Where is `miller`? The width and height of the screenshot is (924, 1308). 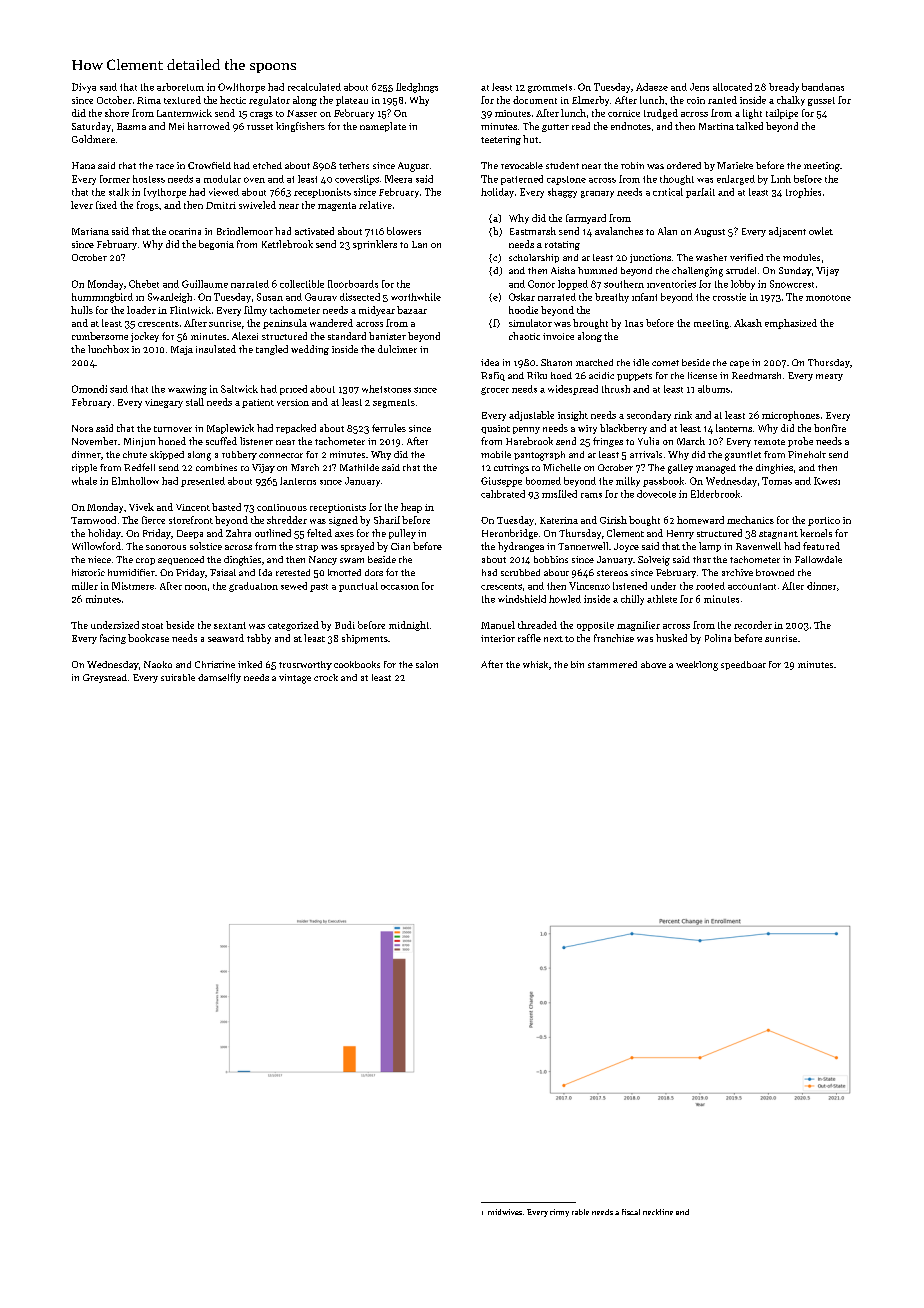
miller is located at coordinates (85, 586).
